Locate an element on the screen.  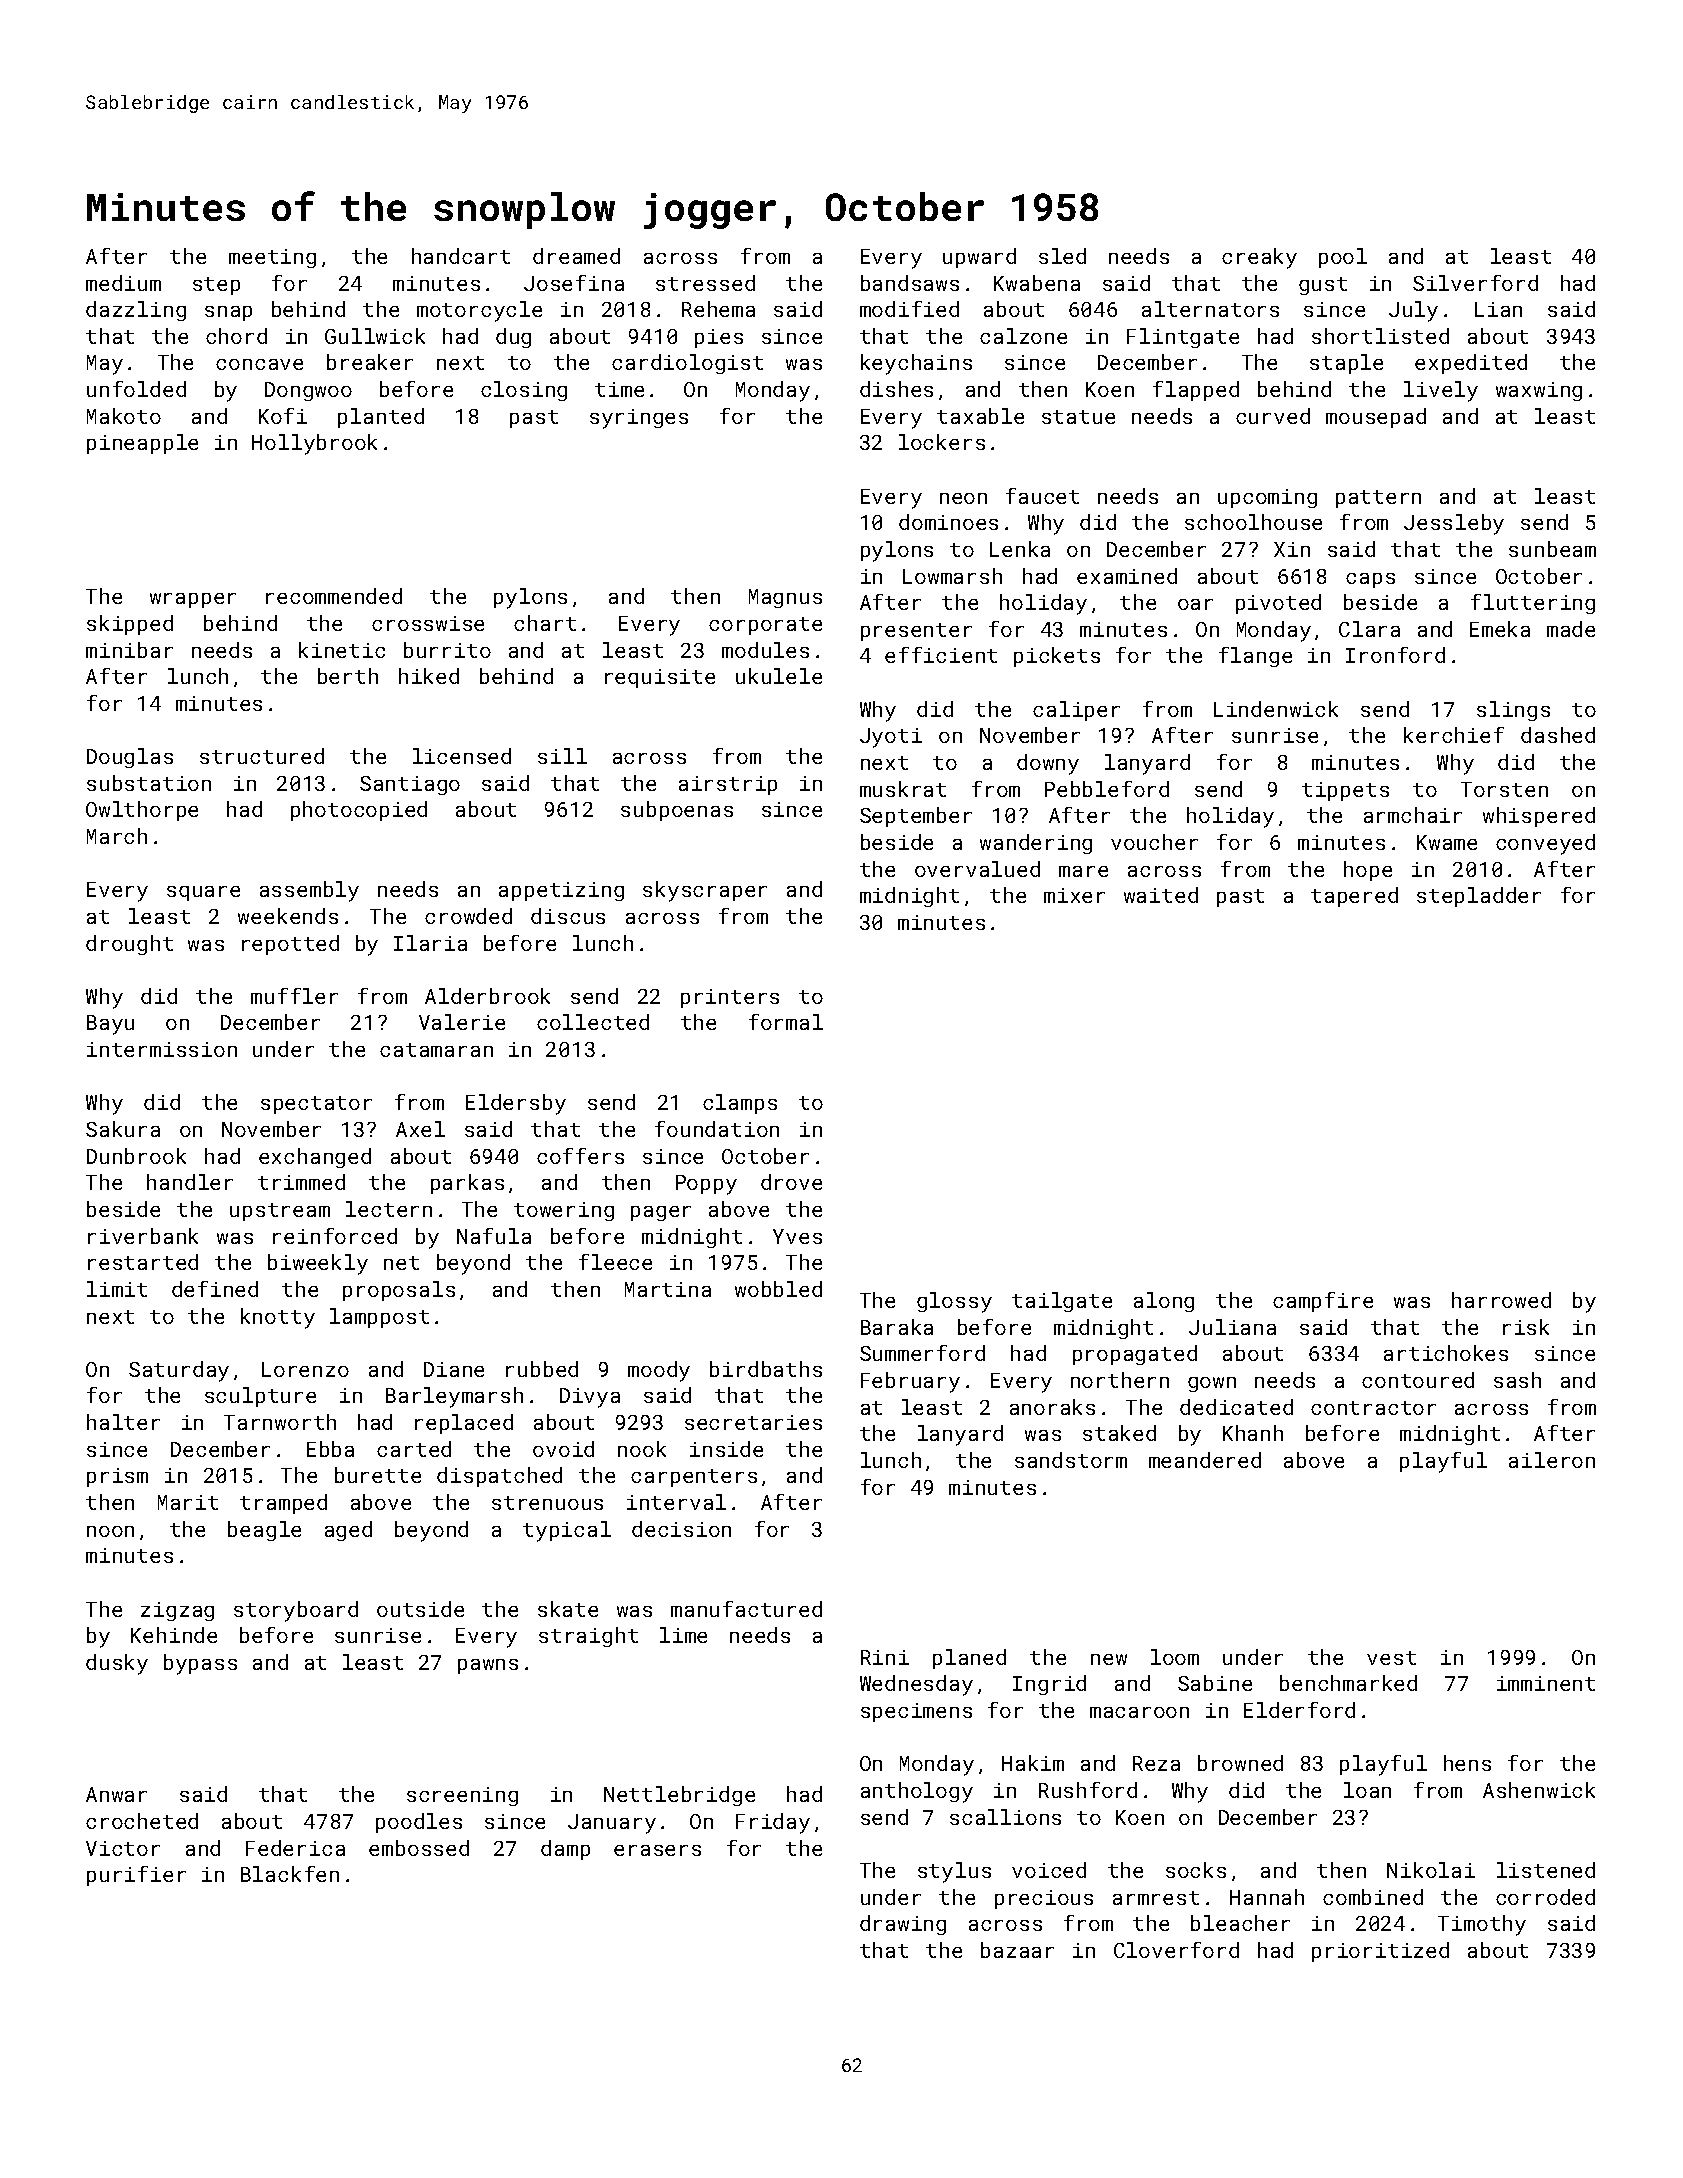
kerchief is located at coordinates (1454, 735).
